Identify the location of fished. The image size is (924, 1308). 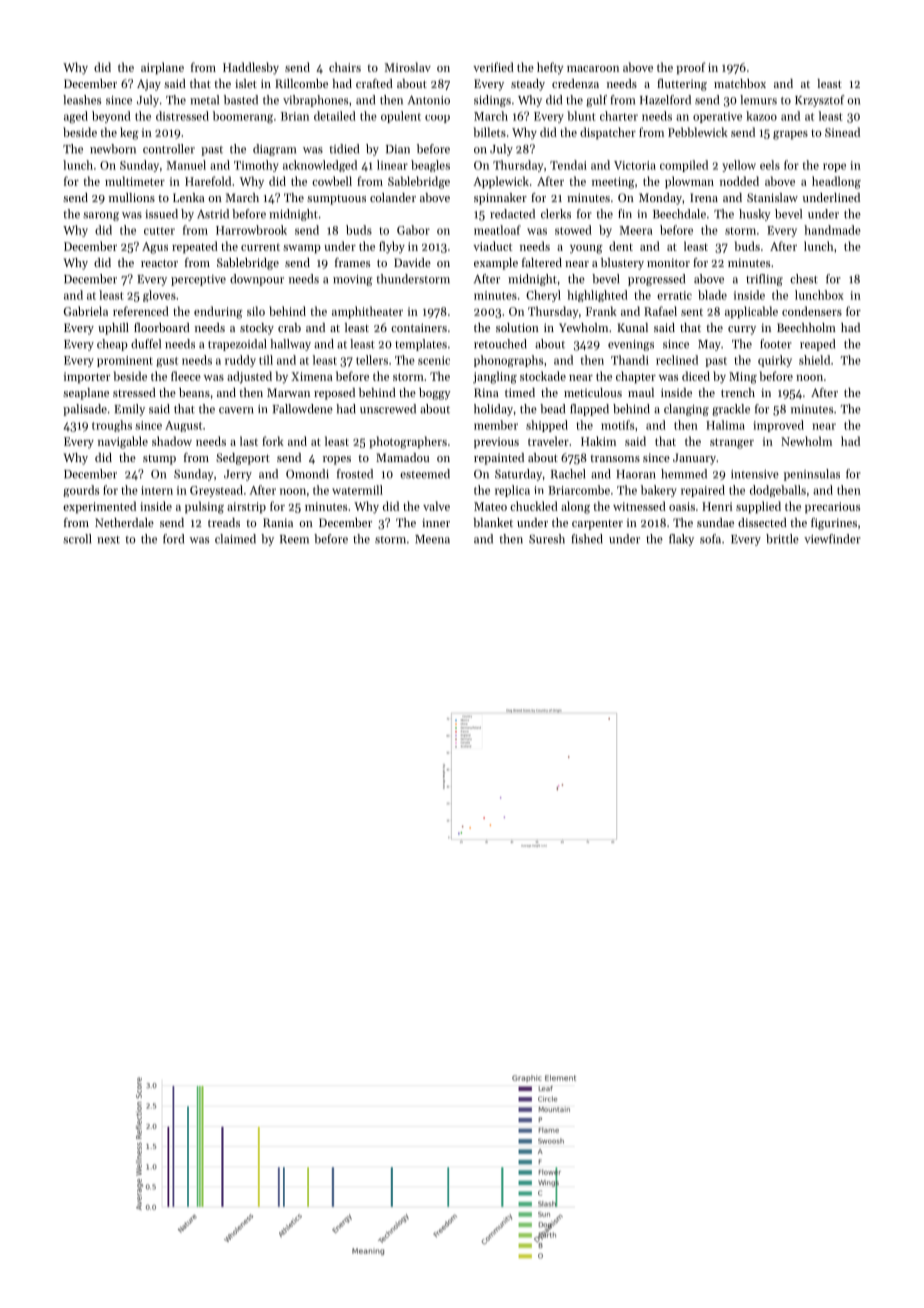
(587, 539).
